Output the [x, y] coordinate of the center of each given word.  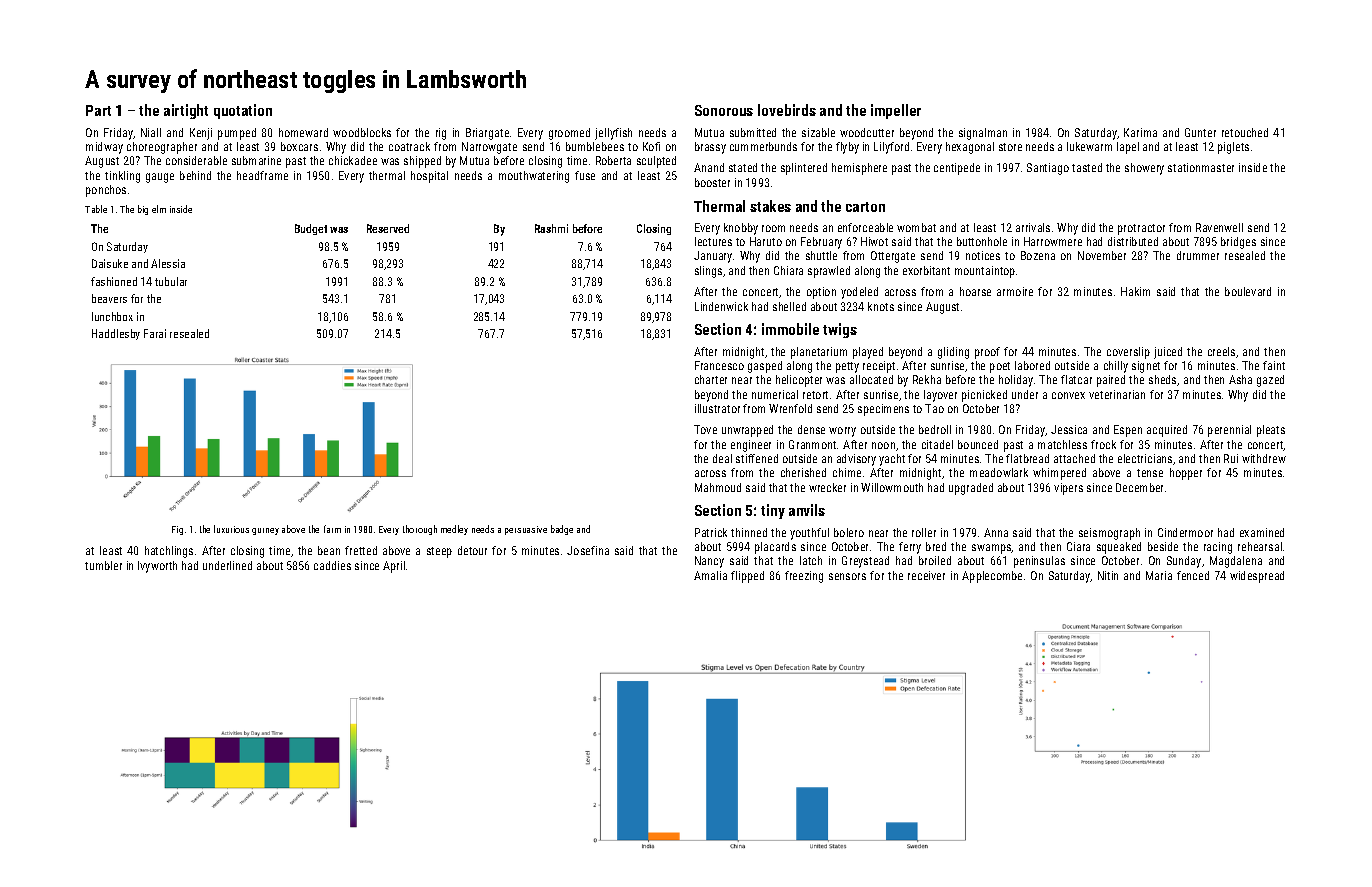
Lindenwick [721, 306]
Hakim [1135, 291]
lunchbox [112, 316]
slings [708, 272]
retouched [1245, 132]
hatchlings [169, 552]
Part [98, 110]
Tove [705, 429]
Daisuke [110, 263]
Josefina [588, 550]
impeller [896, 111]
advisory [856, 460]
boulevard [1248, 291]
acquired [1167, 431]
